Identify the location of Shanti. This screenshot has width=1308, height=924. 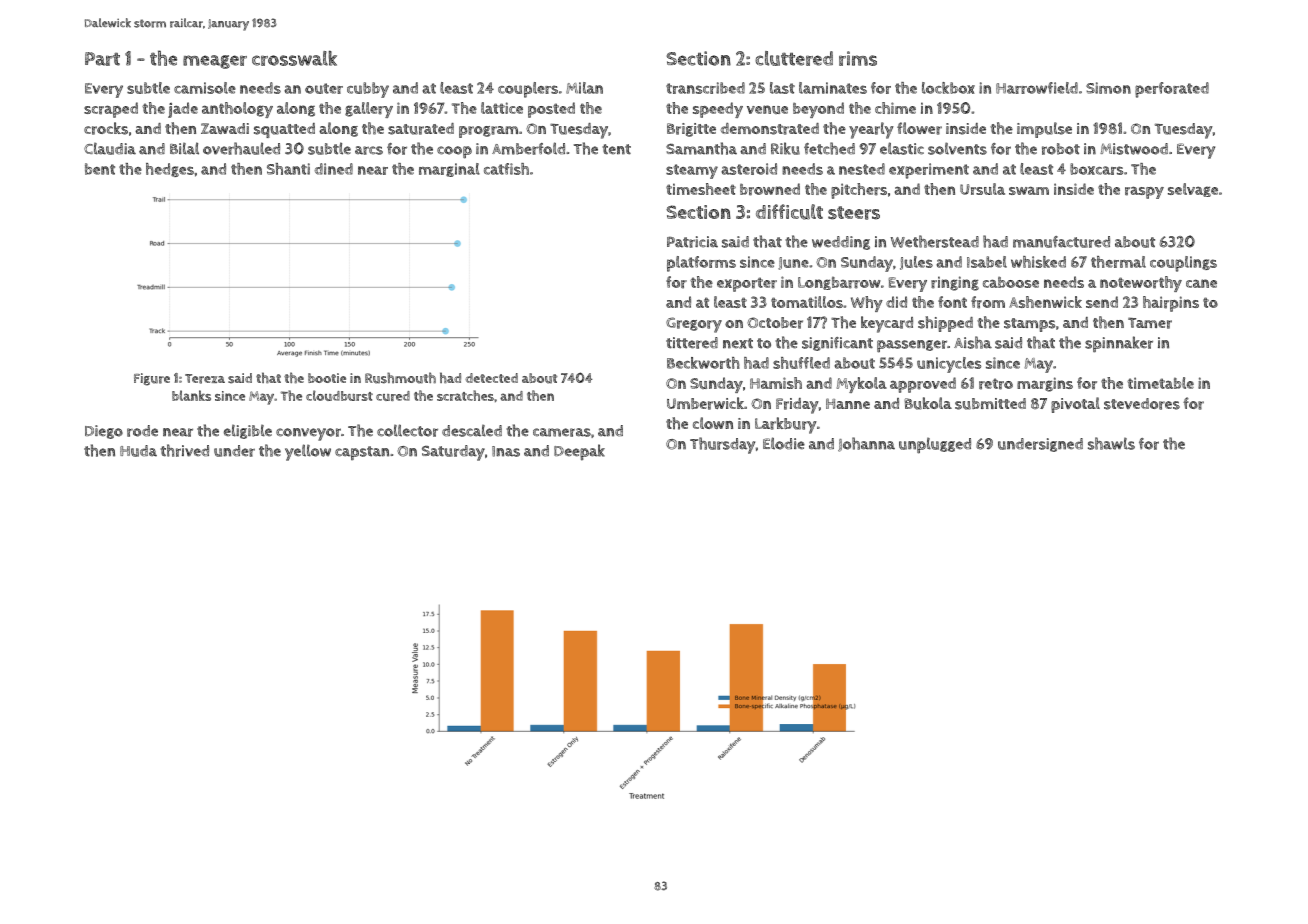
(288, 169).
